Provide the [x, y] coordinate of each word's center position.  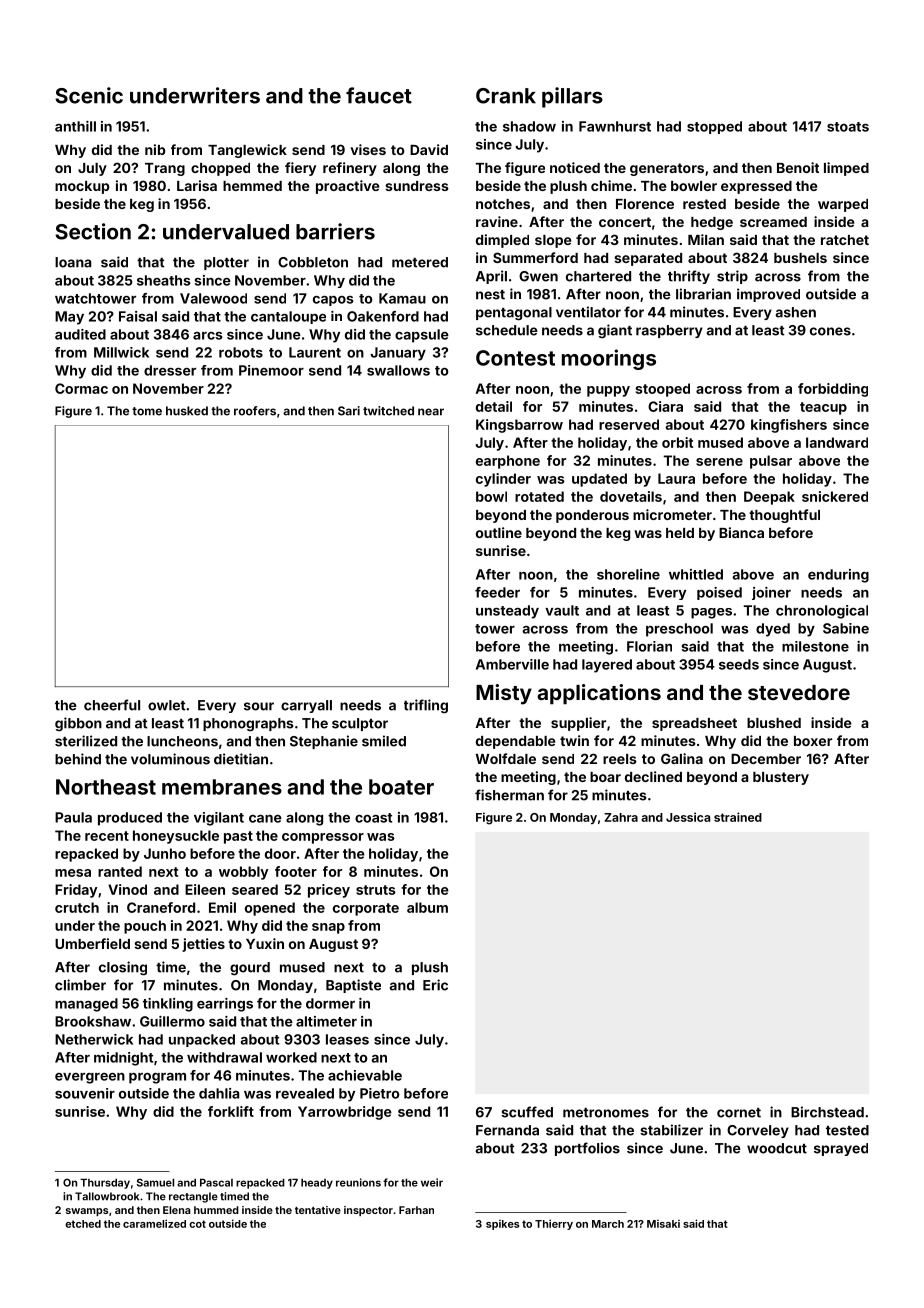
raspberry [669, 331]
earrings [225, 1005]
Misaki [663, 1224]
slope [553, 241]
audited [80, 334]
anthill [75, 126]
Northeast [106, 787]
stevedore [799, 692]
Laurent [315, 352]
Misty [504, 694]
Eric [435, 985]
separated [648, 259]
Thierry [554, 1224]
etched [83, 1224]
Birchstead [827, 1112]
